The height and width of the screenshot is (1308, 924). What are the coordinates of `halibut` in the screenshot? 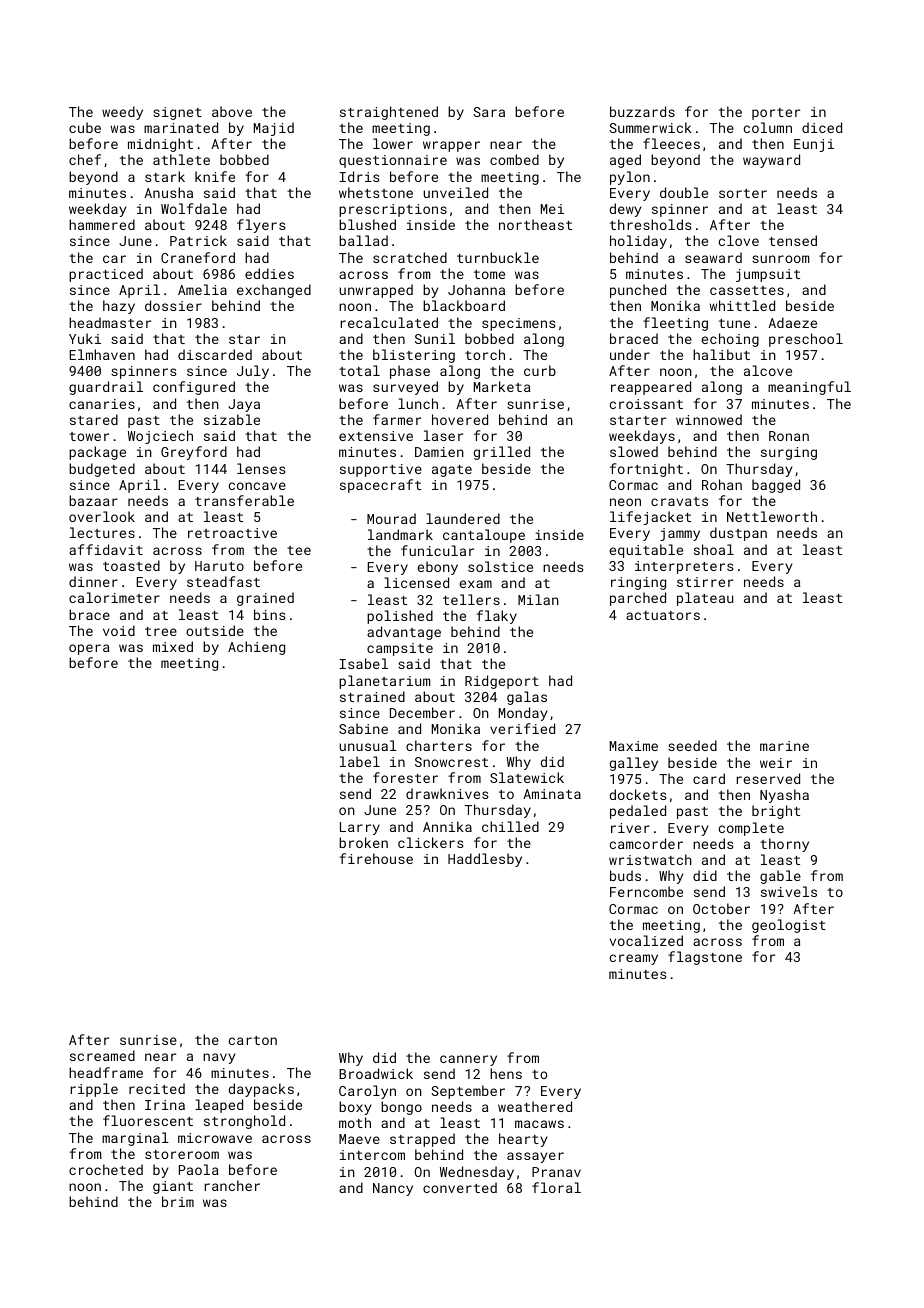 It's located at (721, 354).
